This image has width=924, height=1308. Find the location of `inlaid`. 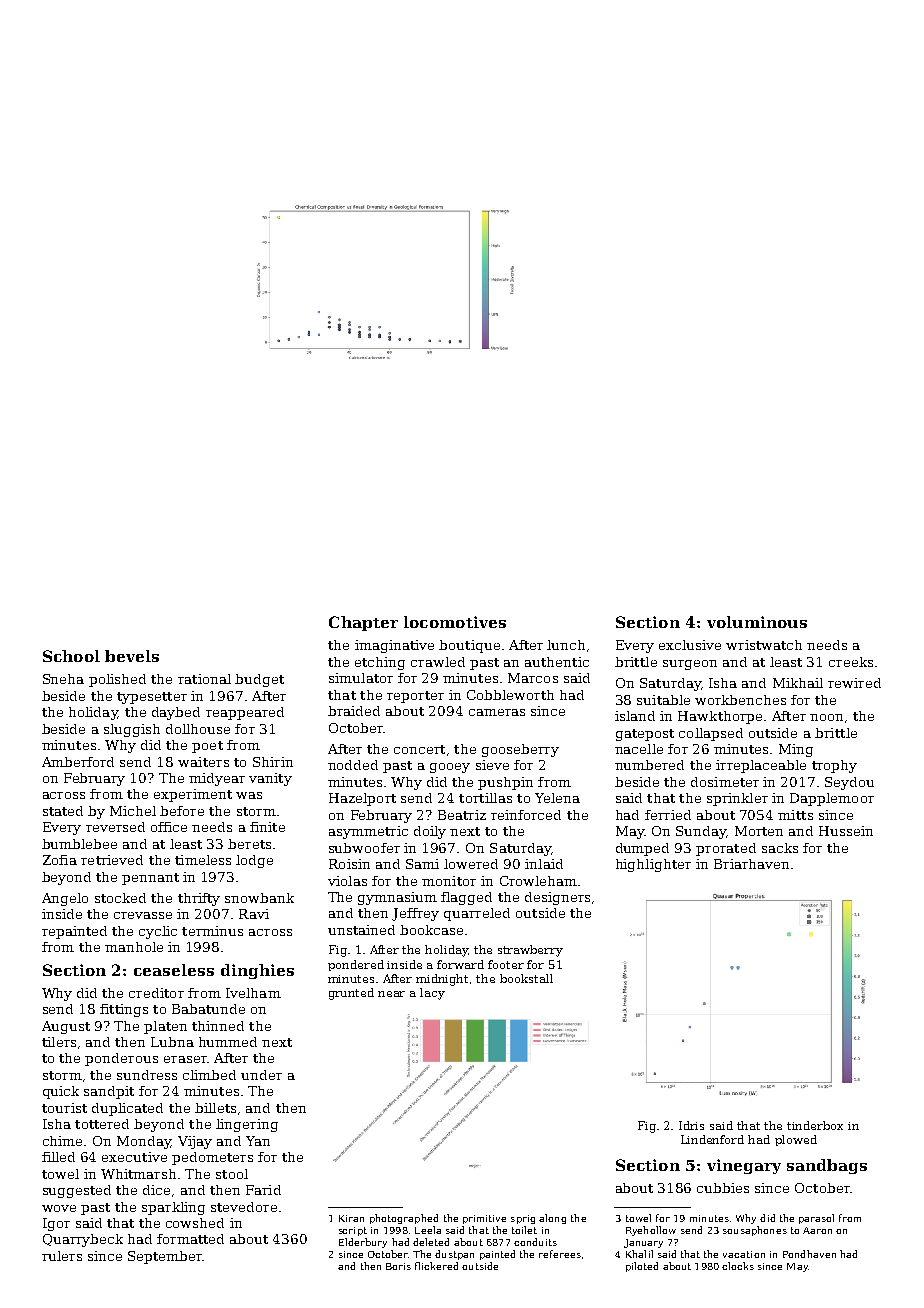

inlaid is located at coordinates (544, 864).
